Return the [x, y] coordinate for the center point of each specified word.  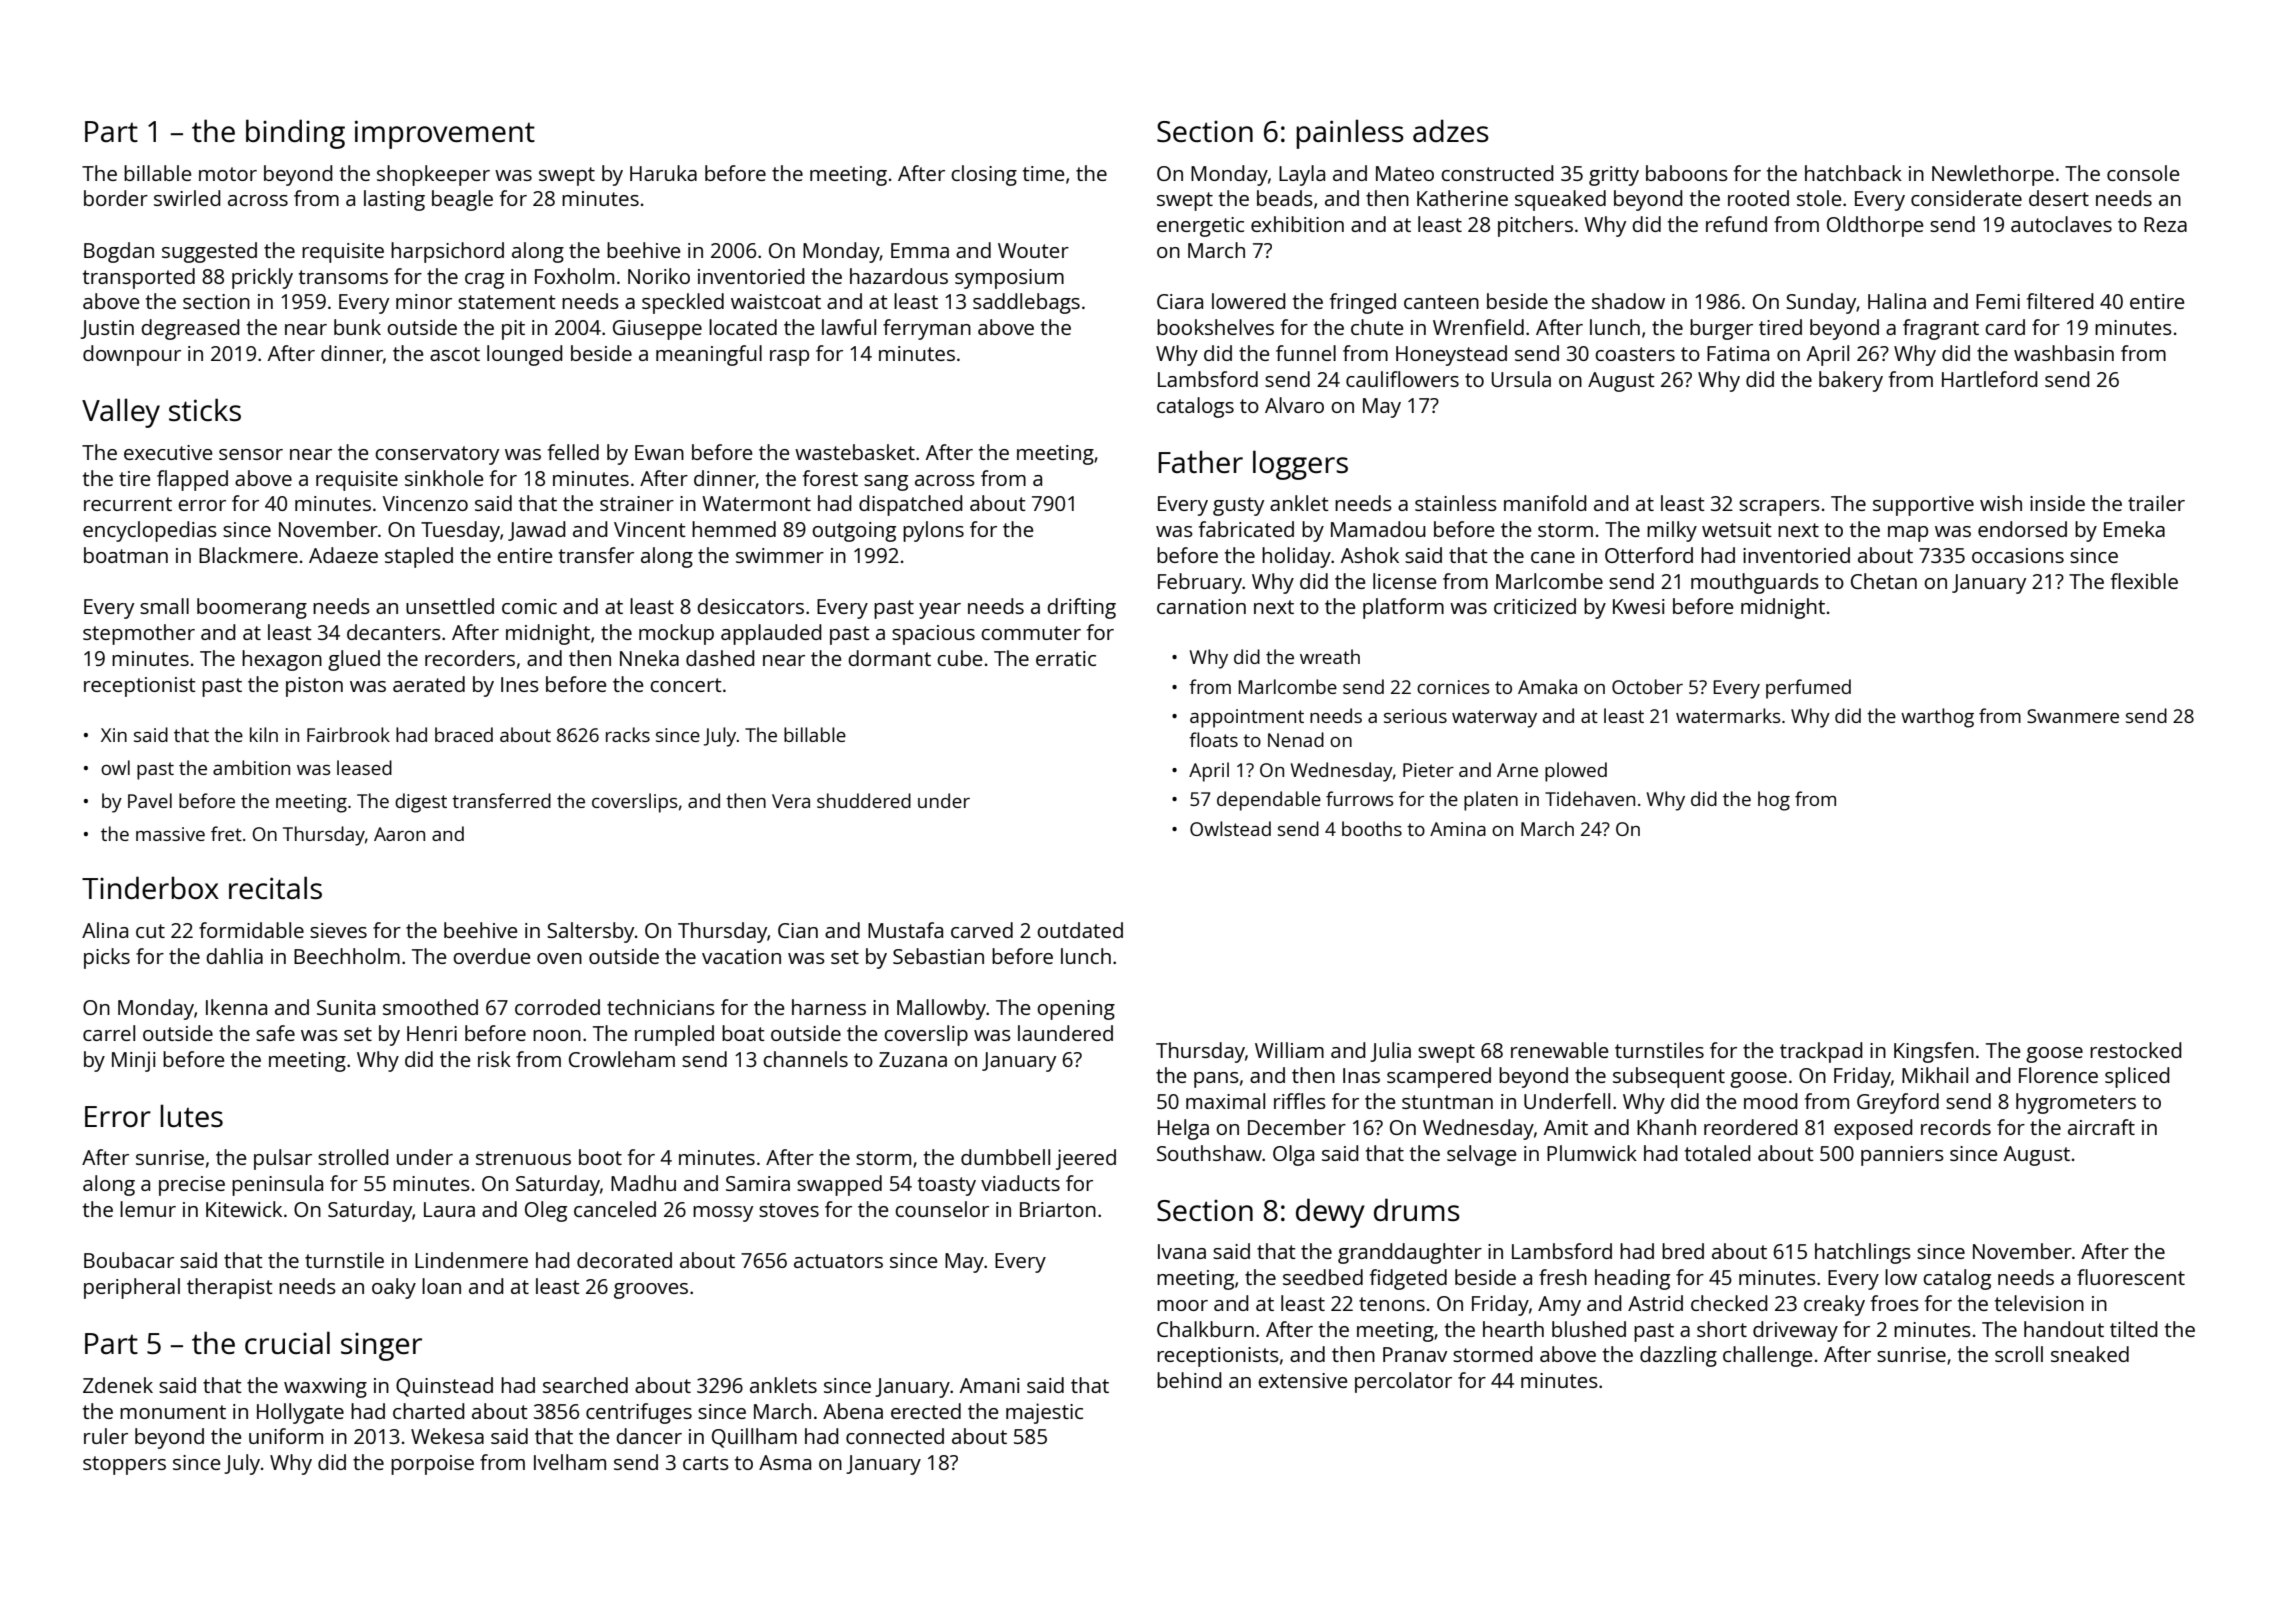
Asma [785, 1462]
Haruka [663, 173]
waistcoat [776, 301]
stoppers [124, 1465]
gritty [1614, 176]
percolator [1403, 1382]
